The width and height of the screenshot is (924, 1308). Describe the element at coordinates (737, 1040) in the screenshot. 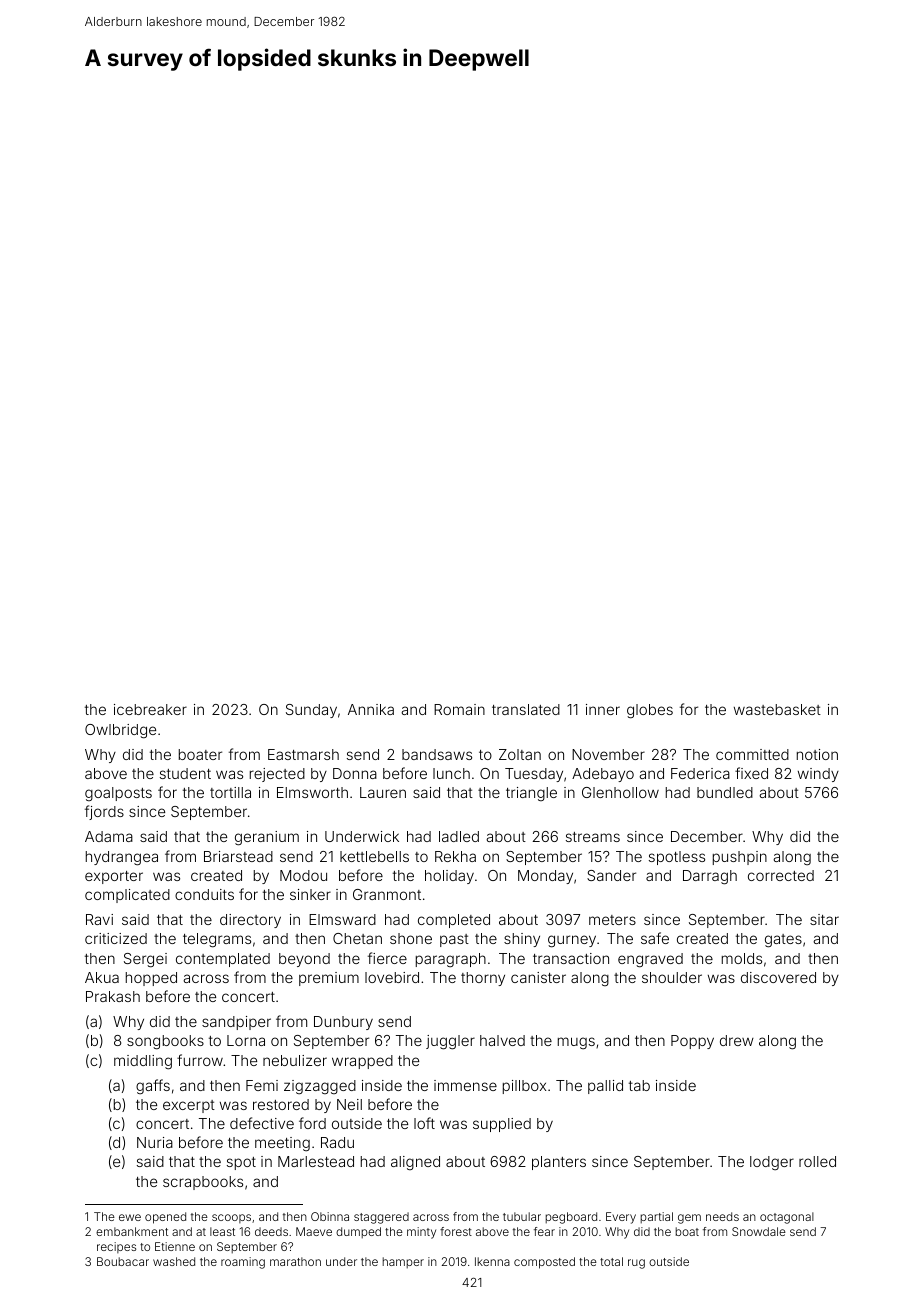

I see `drew` at that location.
